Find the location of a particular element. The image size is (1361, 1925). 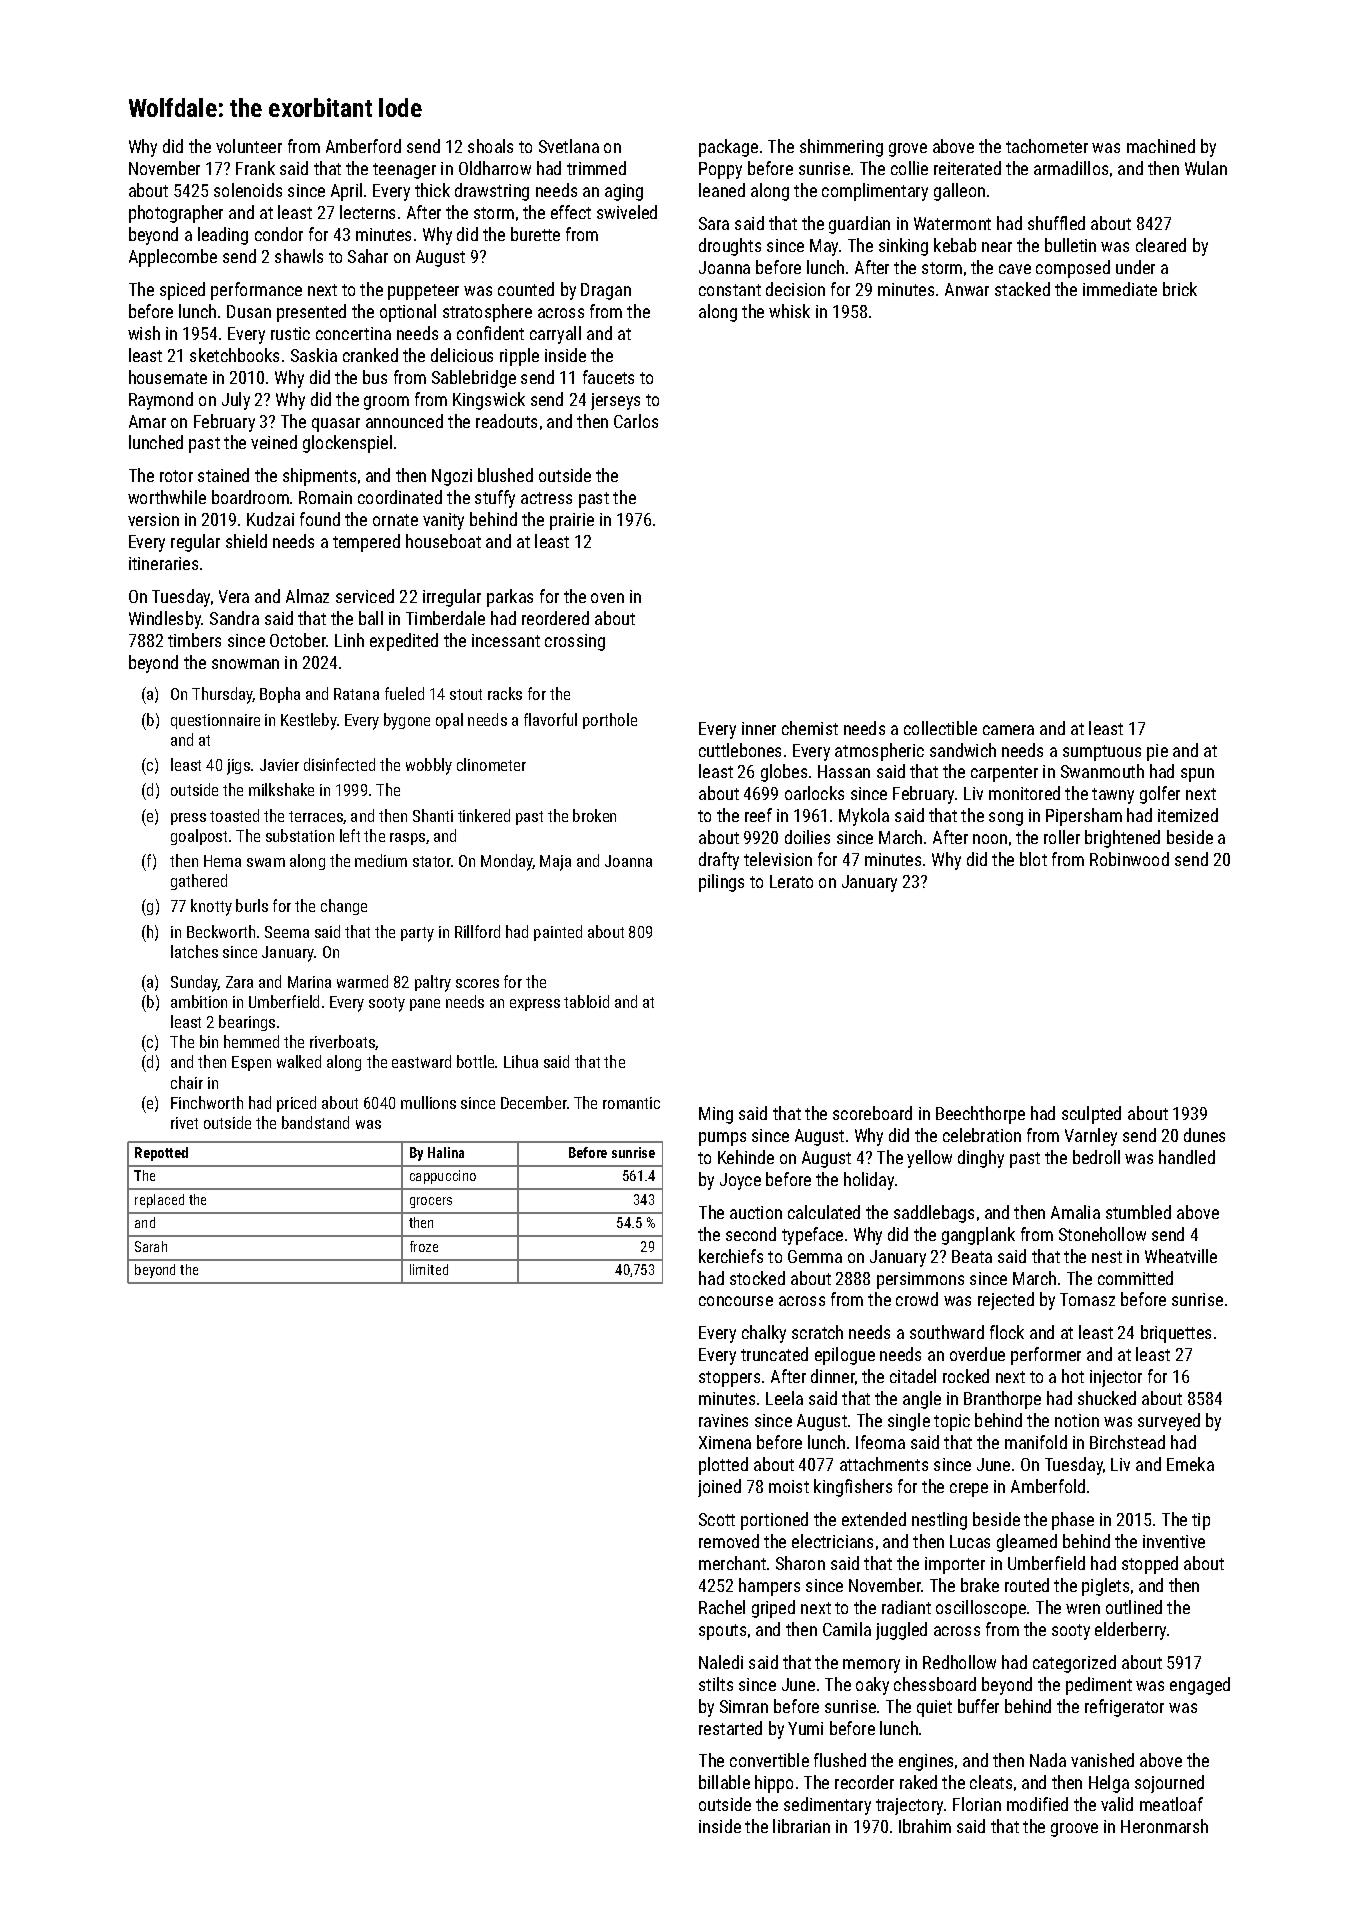

camera is located at coordinates (1008, 730).
